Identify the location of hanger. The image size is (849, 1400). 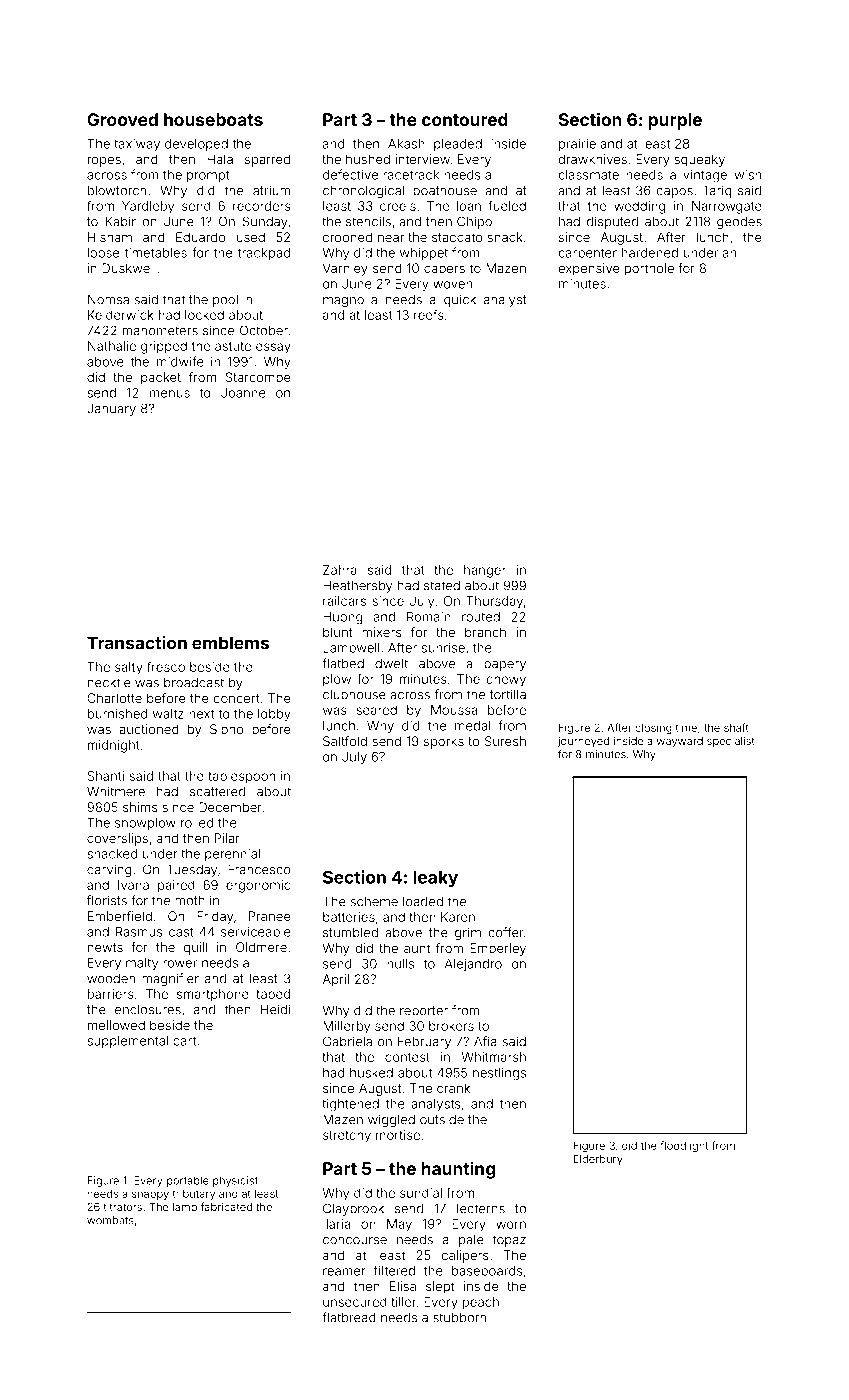
(485, 571).
